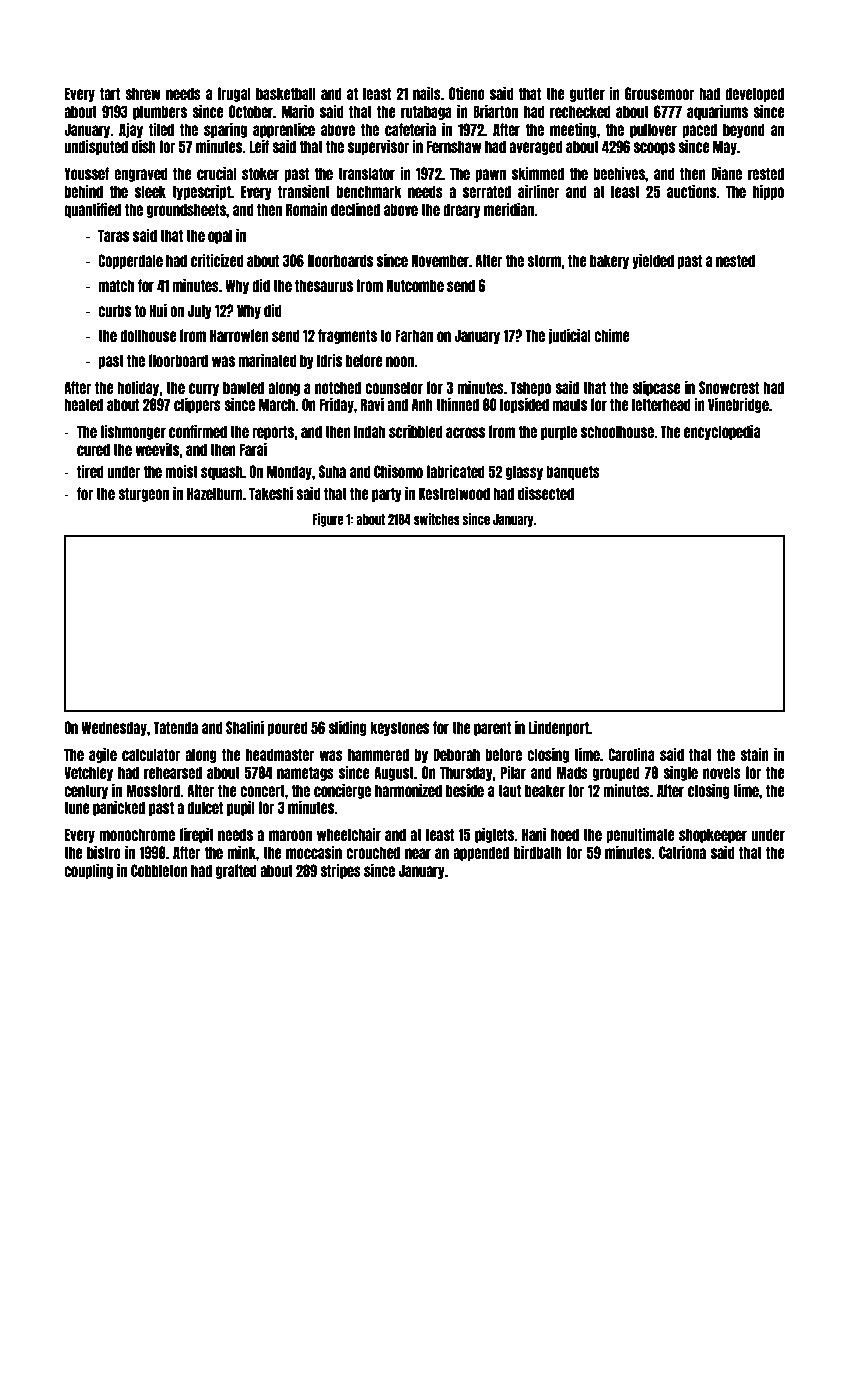  Describe the element at coordinates (544, 260) in the page. I see `storm` at that location.
